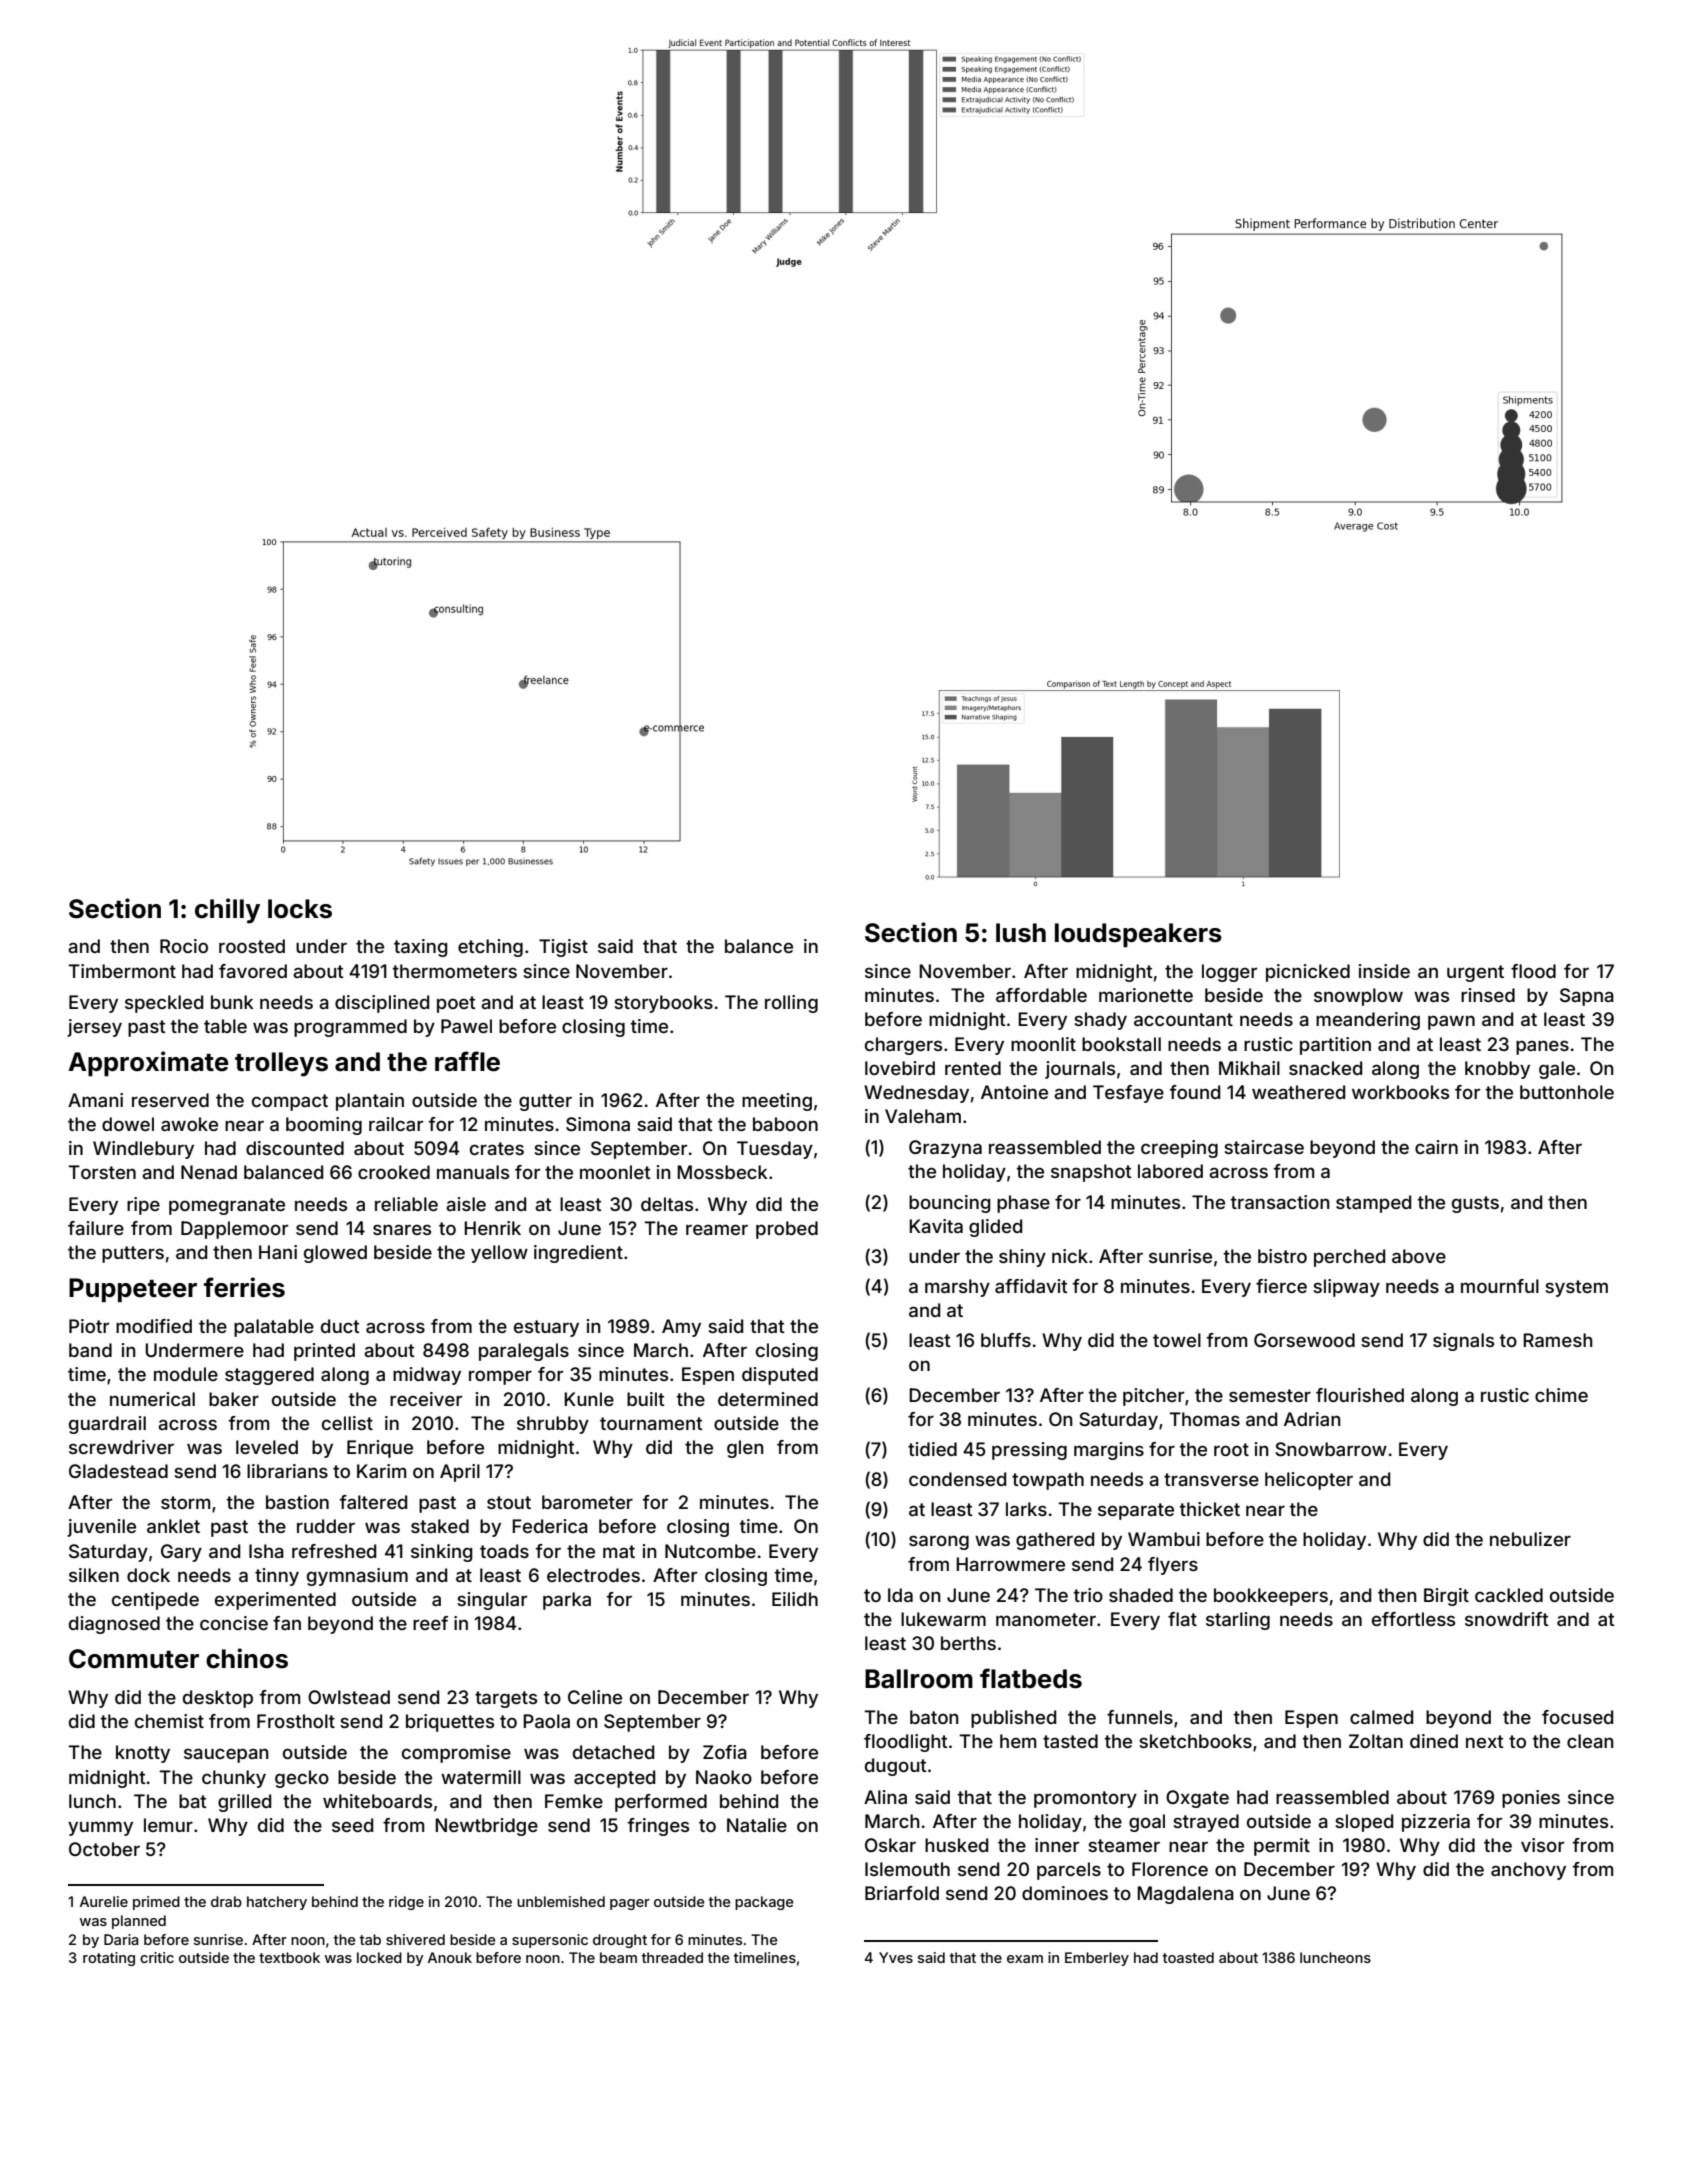  I want to click on urgent, so click(1475, 973).
